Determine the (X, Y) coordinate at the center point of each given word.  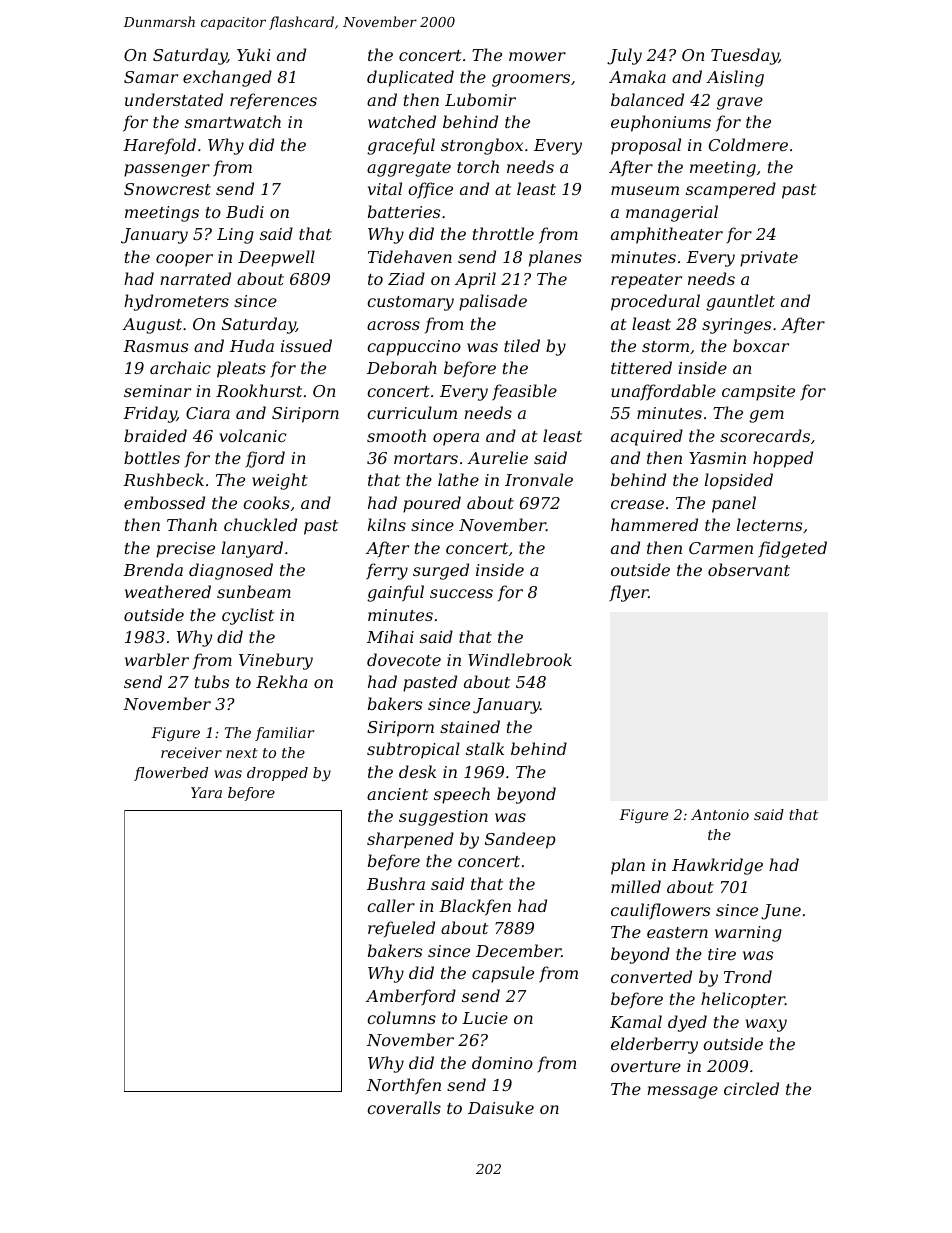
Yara (206, 792)
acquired (647, 437)
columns (401, 1017)
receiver (191, 752)
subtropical (413, 750)
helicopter (743, 1000)
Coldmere (748, 144)
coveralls (404, 1107)
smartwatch (233, 121)
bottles (152, 457)
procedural (655, 302)
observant (749, 569)
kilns (387, 524)
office (430, 190)
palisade (493, 302)
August (152, 326)
